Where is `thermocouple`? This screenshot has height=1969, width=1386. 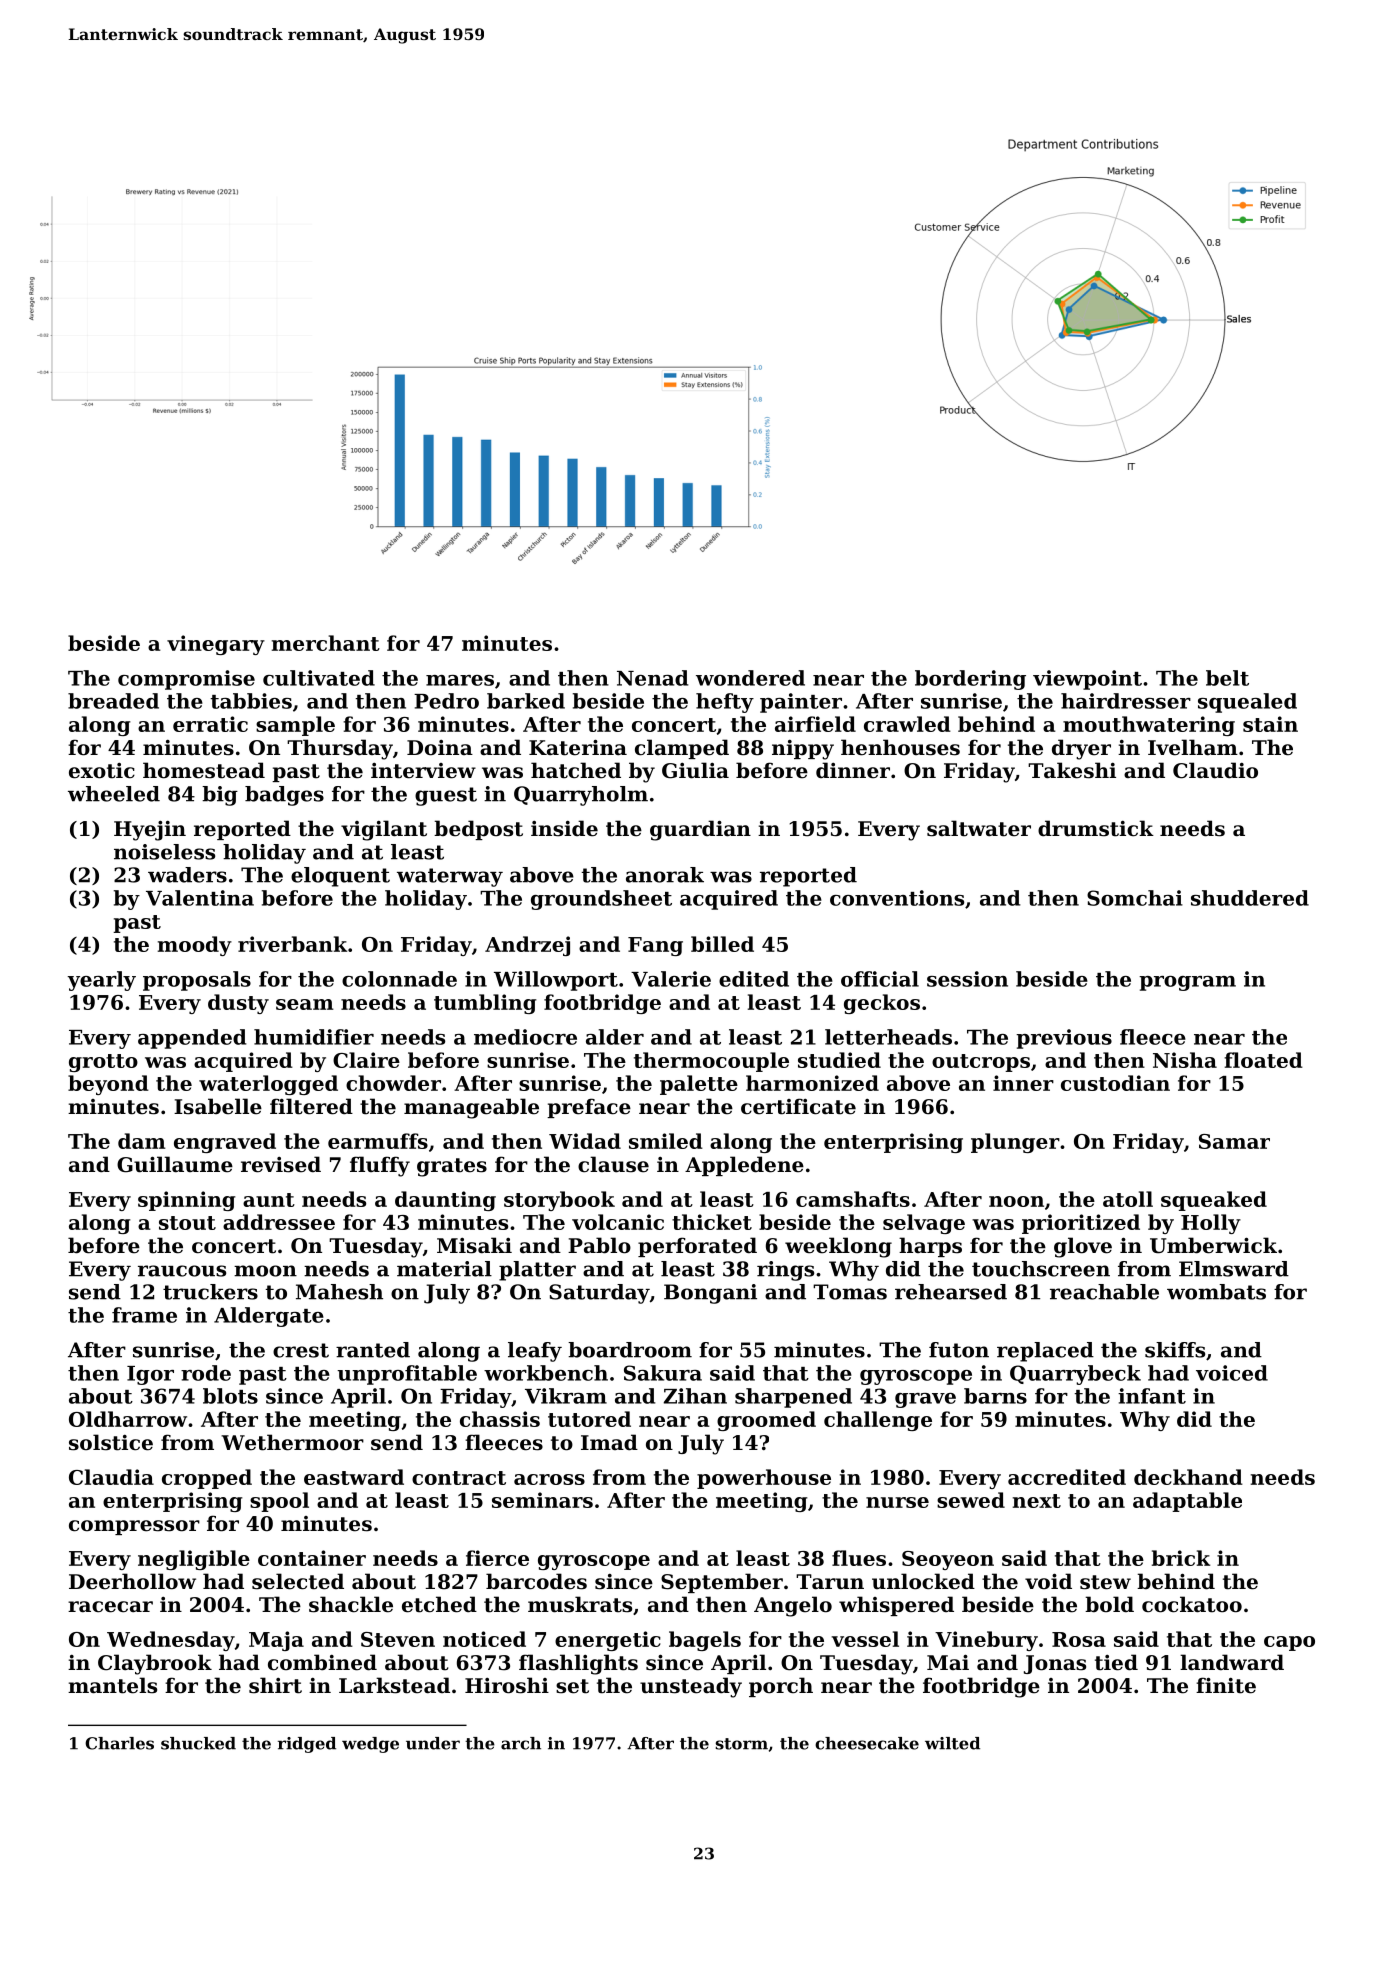 thermocouple is located at coordinates (711, 1062).
